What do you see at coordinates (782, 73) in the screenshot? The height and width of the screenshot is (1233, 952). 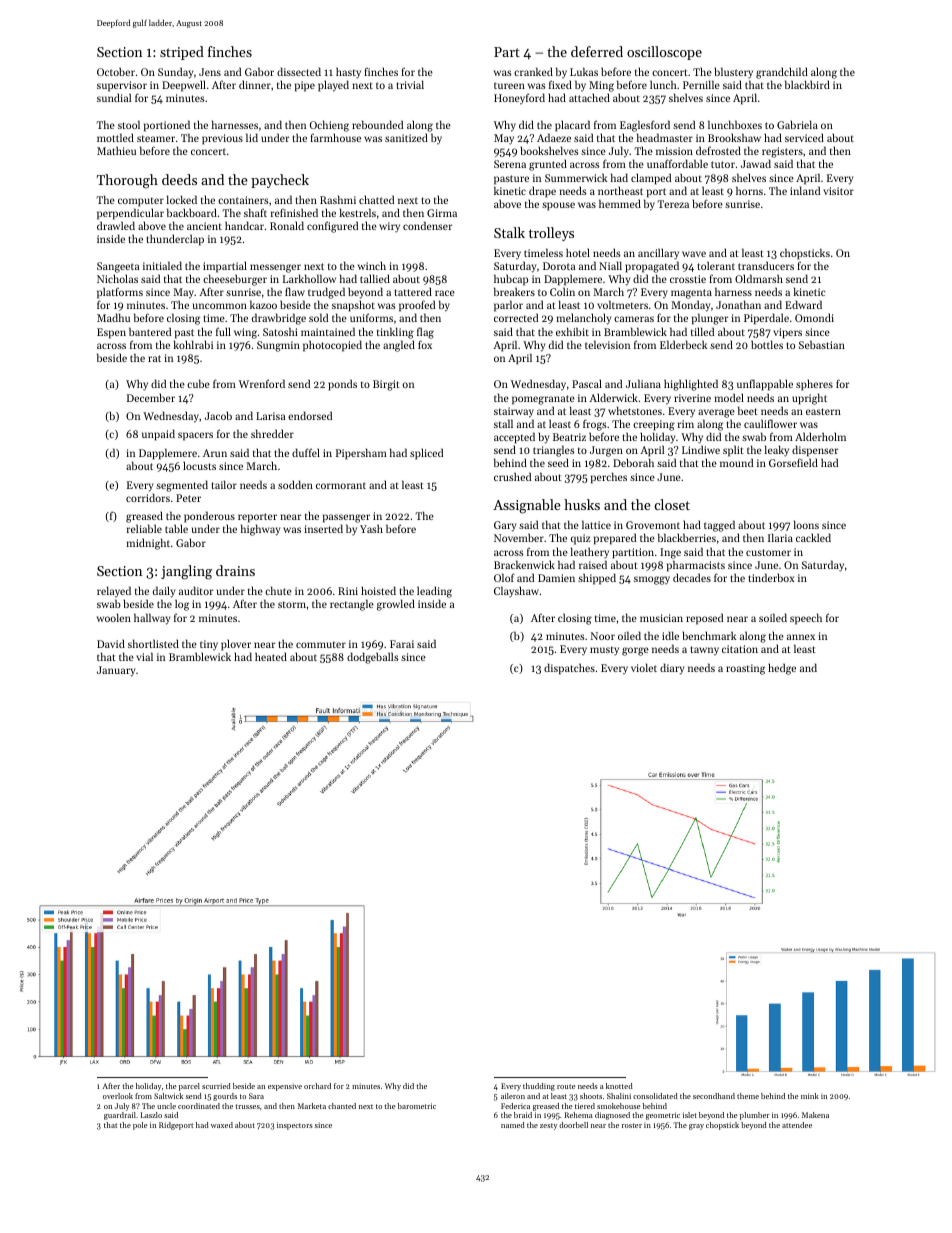 I see `grandchild` at bounding box center [782, 73].
